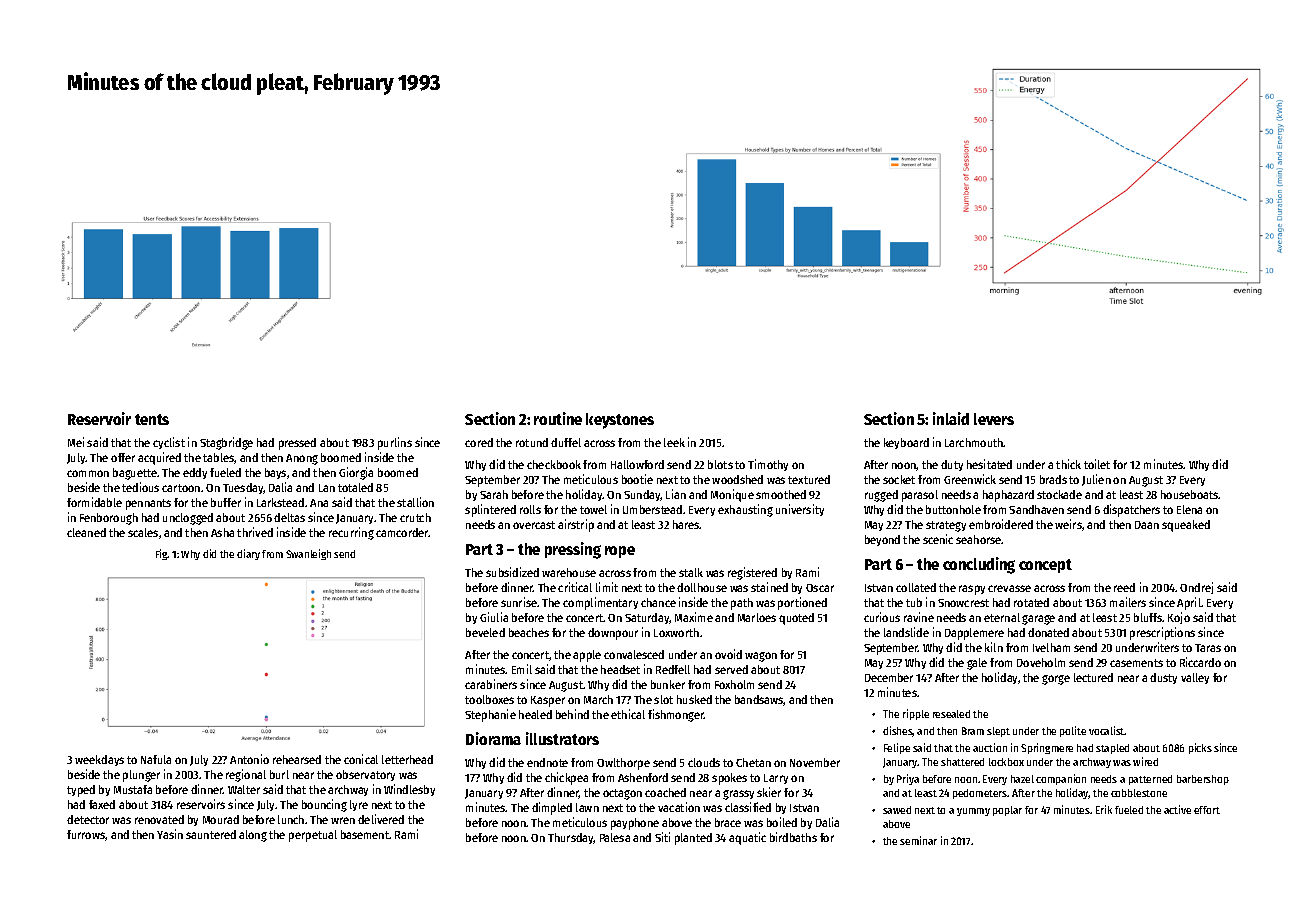 This screenshot has width=1308, height=924. I want to click on haphazard, so click(1008, 496).
